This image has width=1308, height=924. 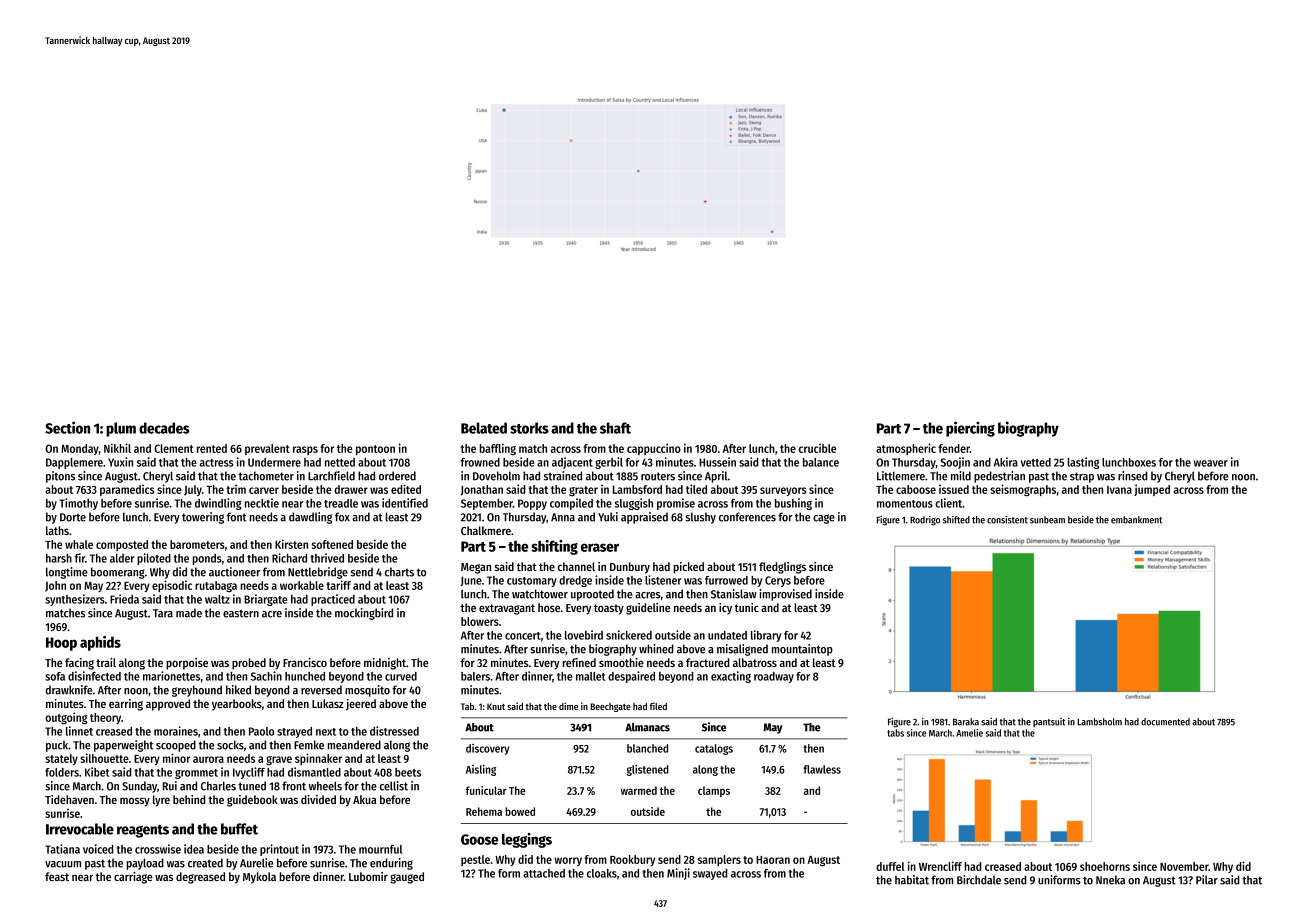 I want to click on Birchdale, so click(x=979, y=880).
